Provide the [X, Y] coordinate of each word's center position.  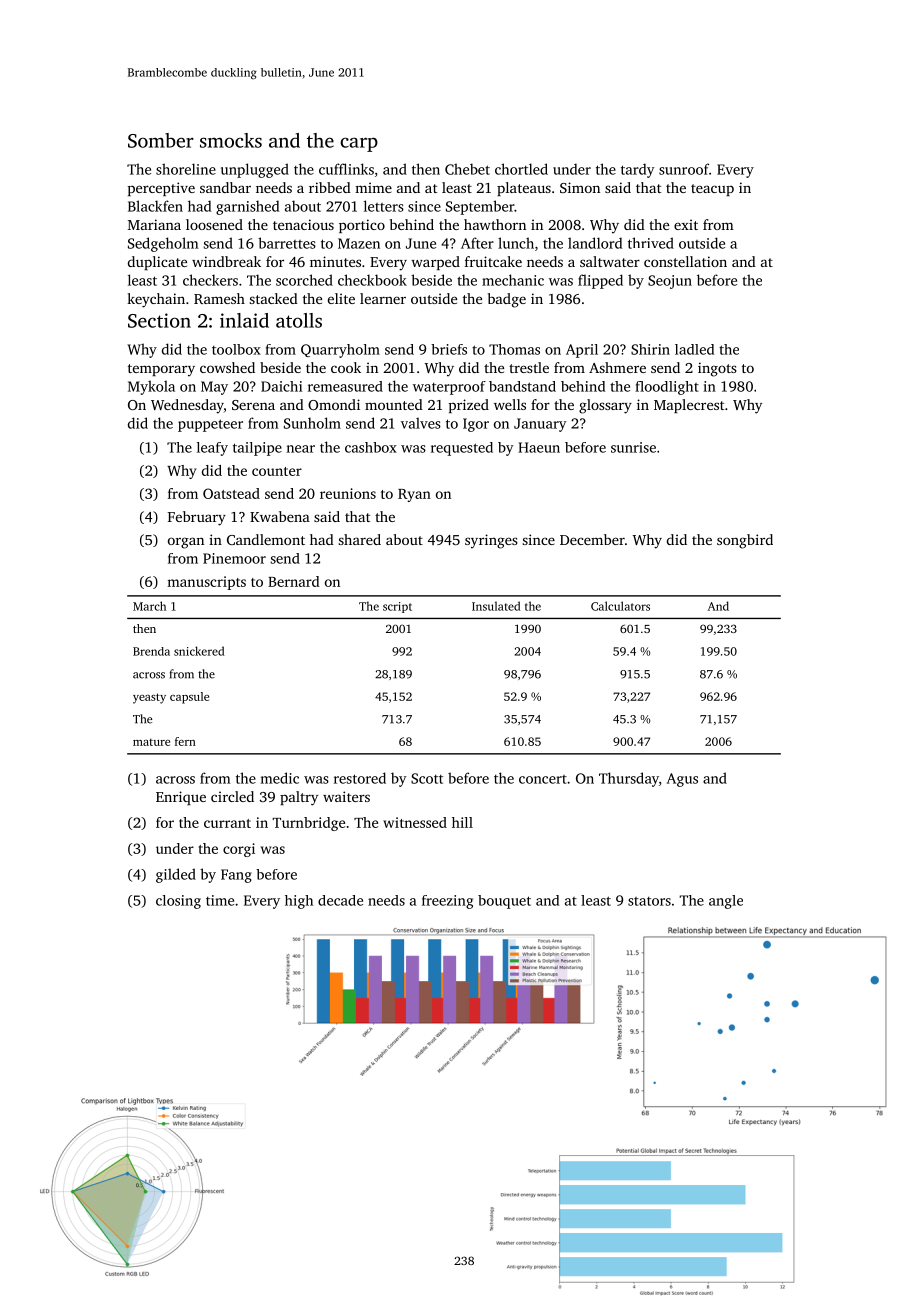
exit [686, 224]
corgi [239, 850]
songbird [745, 541]
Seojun [670, 282]
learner [383, 298]
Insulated [496, 606]
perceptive [161, 189]
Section [159, 320]
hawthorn [495, 224]
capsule [189, 698]
